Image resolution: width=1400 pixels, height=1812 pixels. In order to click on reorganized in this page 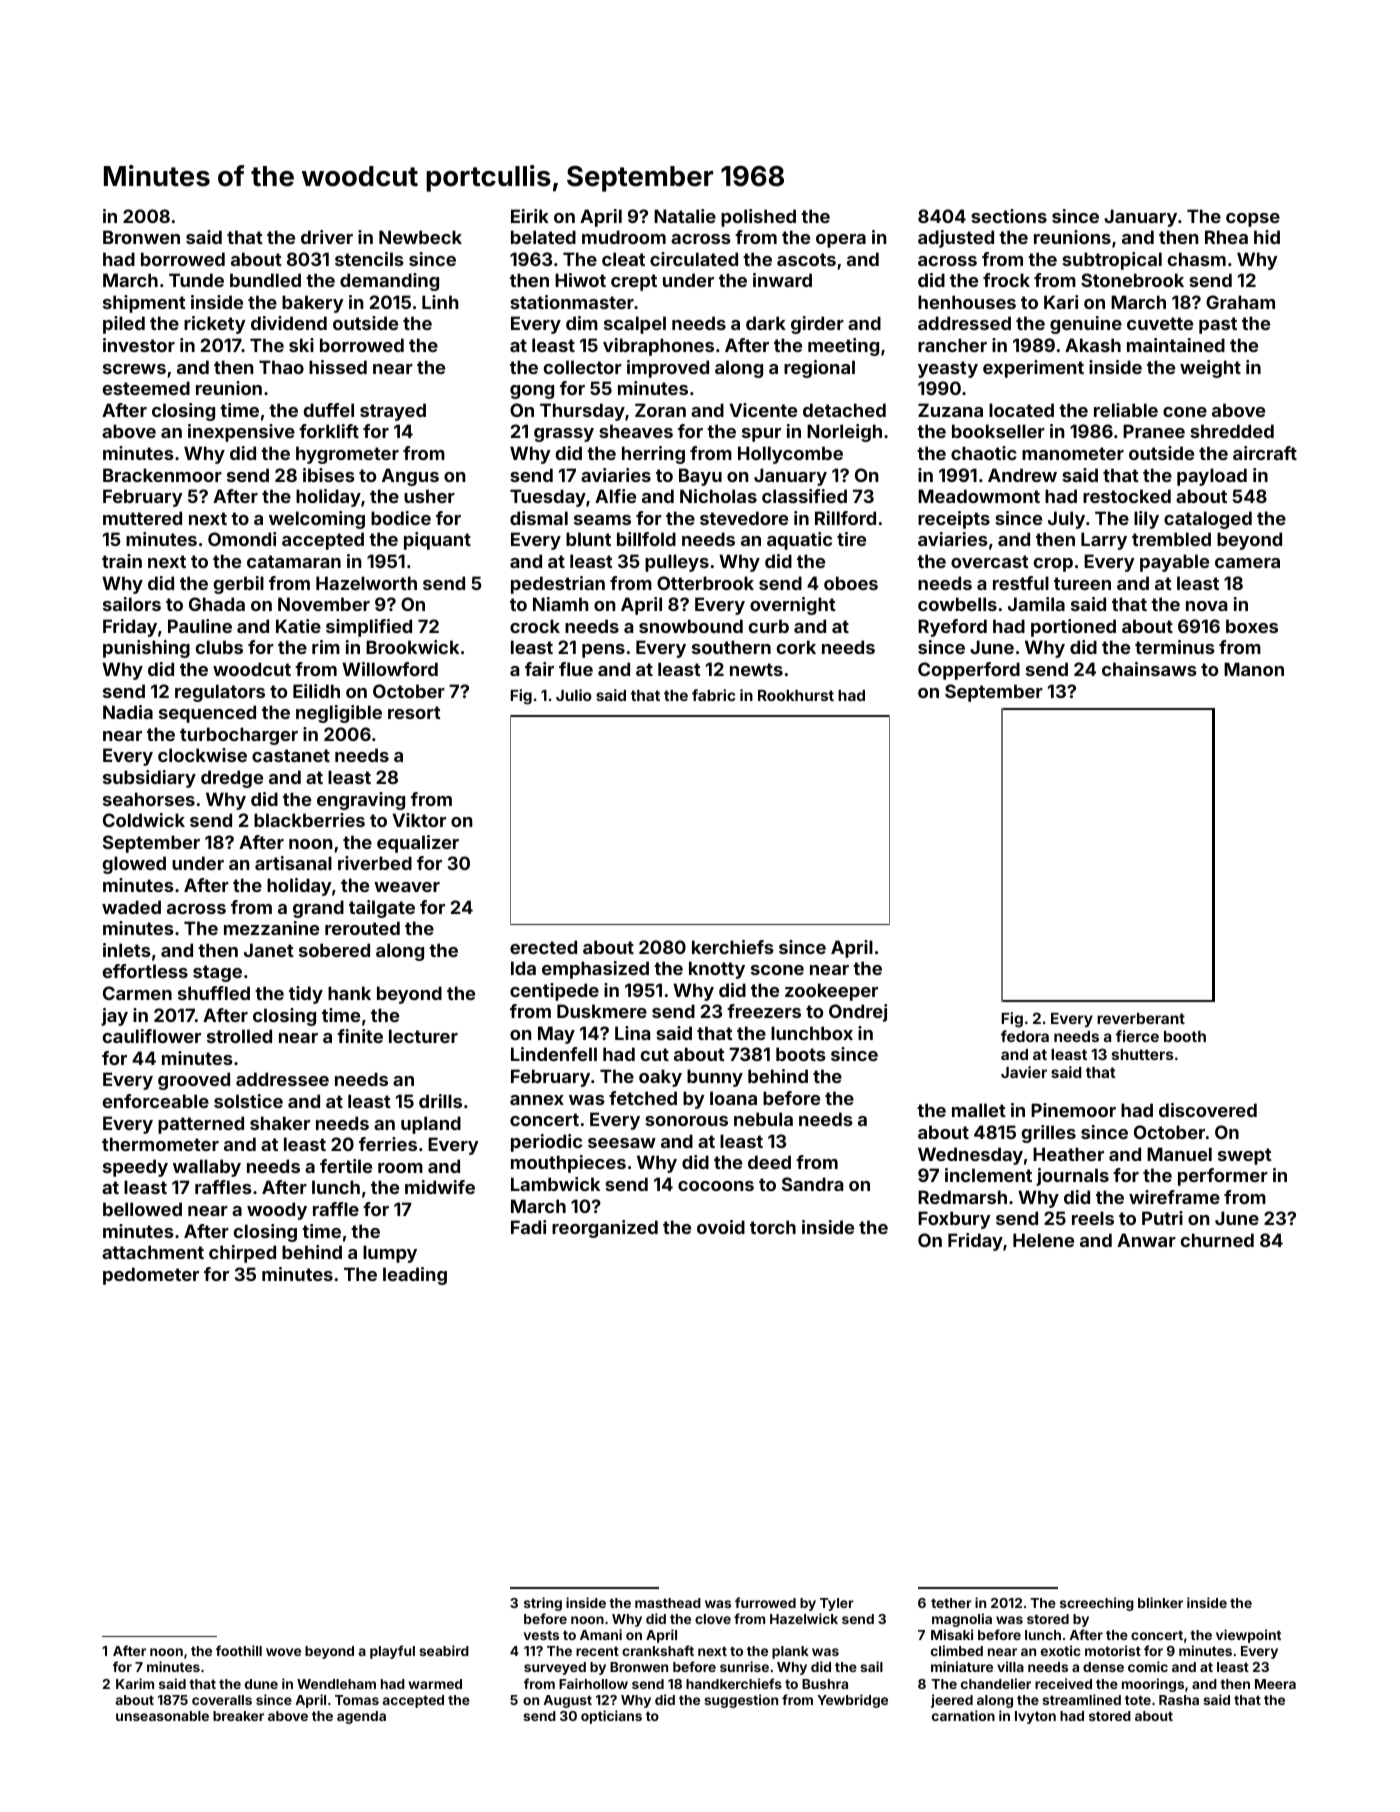, I will do `click(605, 1229)`.
